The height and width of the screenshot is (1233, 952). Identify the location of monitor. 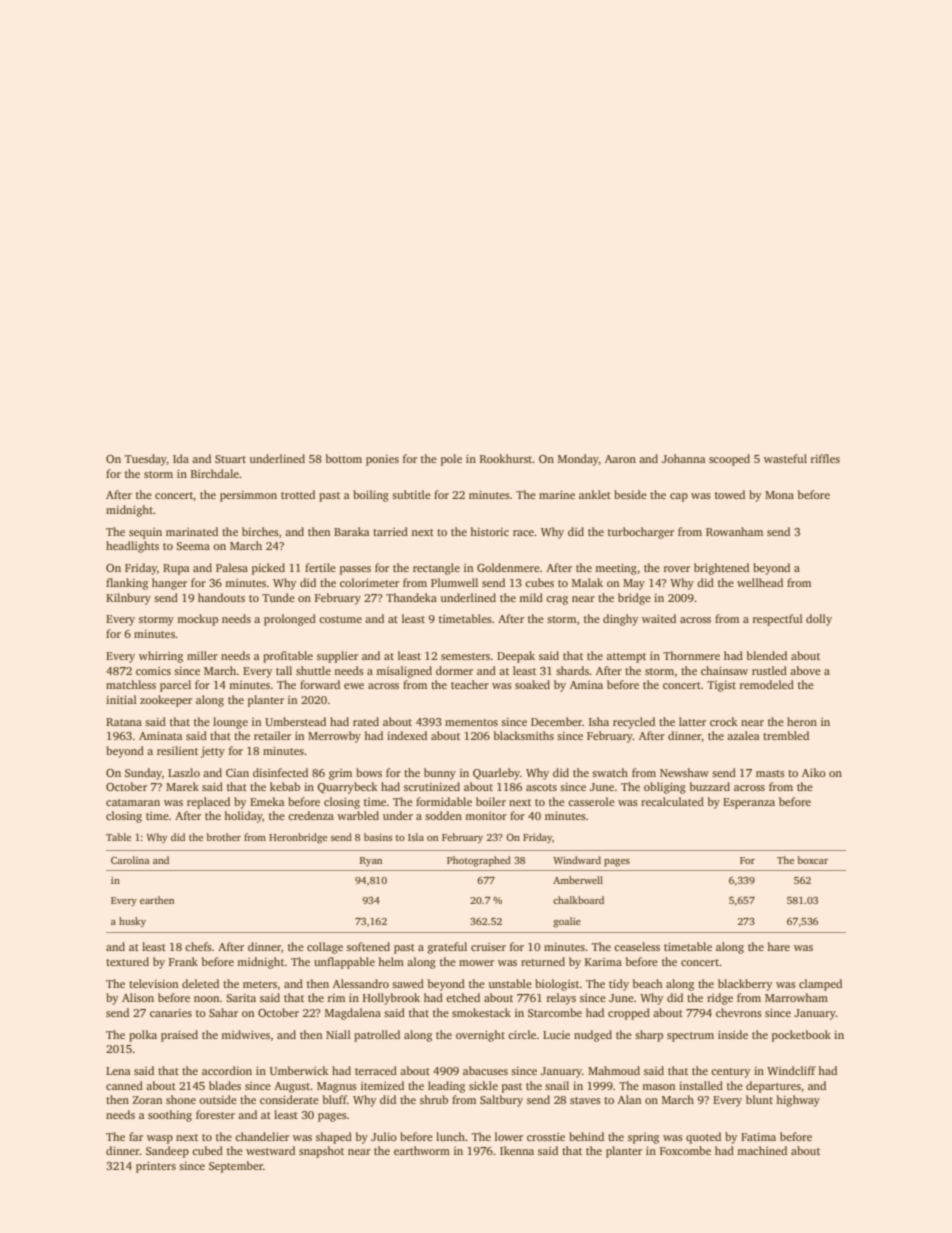
(486, 816).
